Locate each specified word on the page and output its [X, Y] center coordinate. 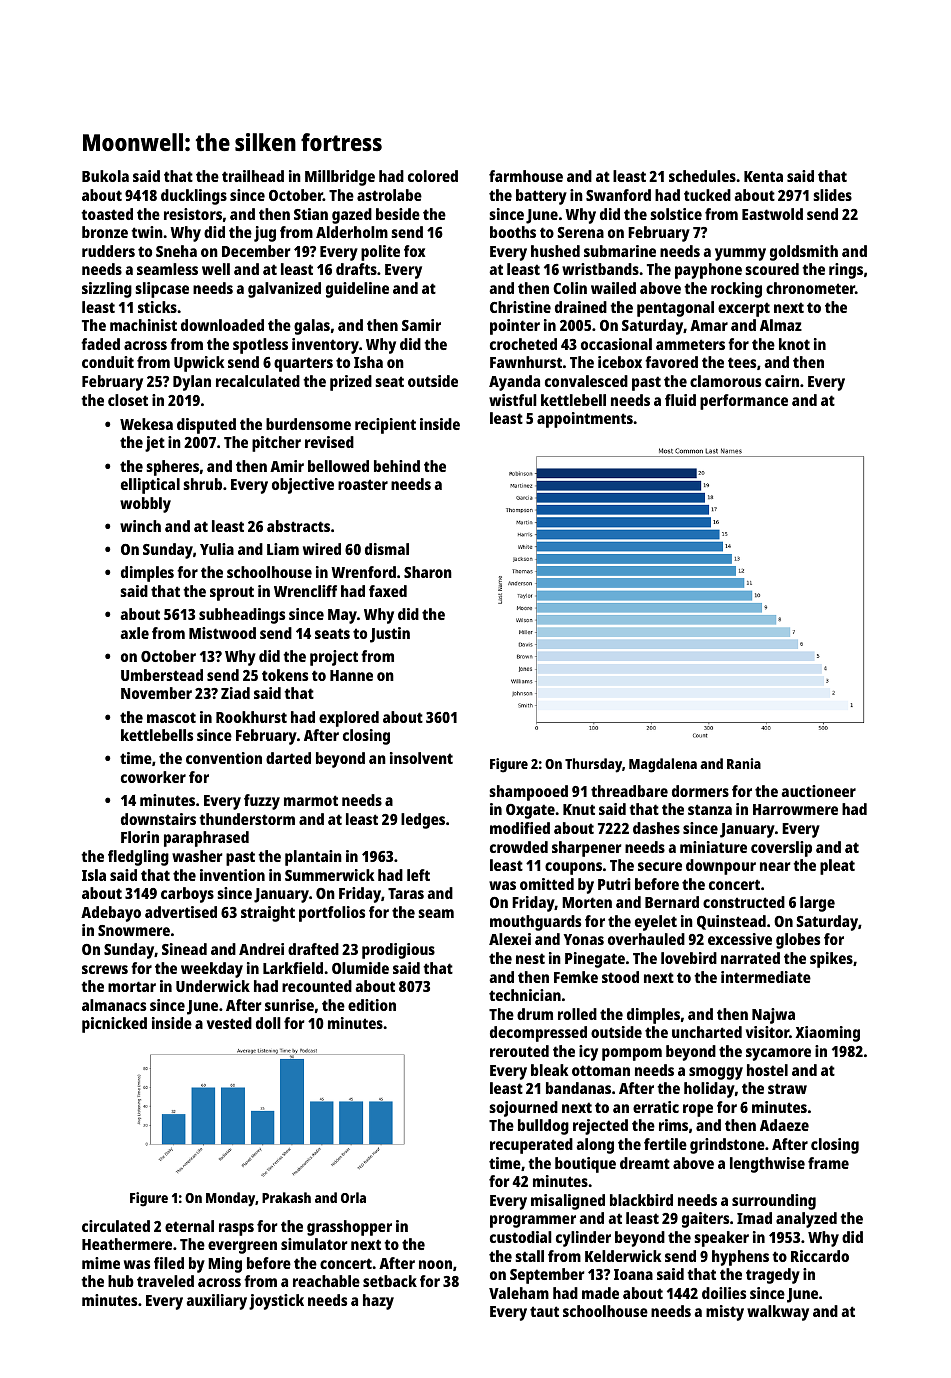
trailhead [253, 176]
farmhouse [526, 176]
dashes [656, 828]
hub [121, 1281]
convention [224, 758]
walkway [778, 1313]
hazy [378, 1302]
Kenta [763, 176]
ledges [423, 821]
